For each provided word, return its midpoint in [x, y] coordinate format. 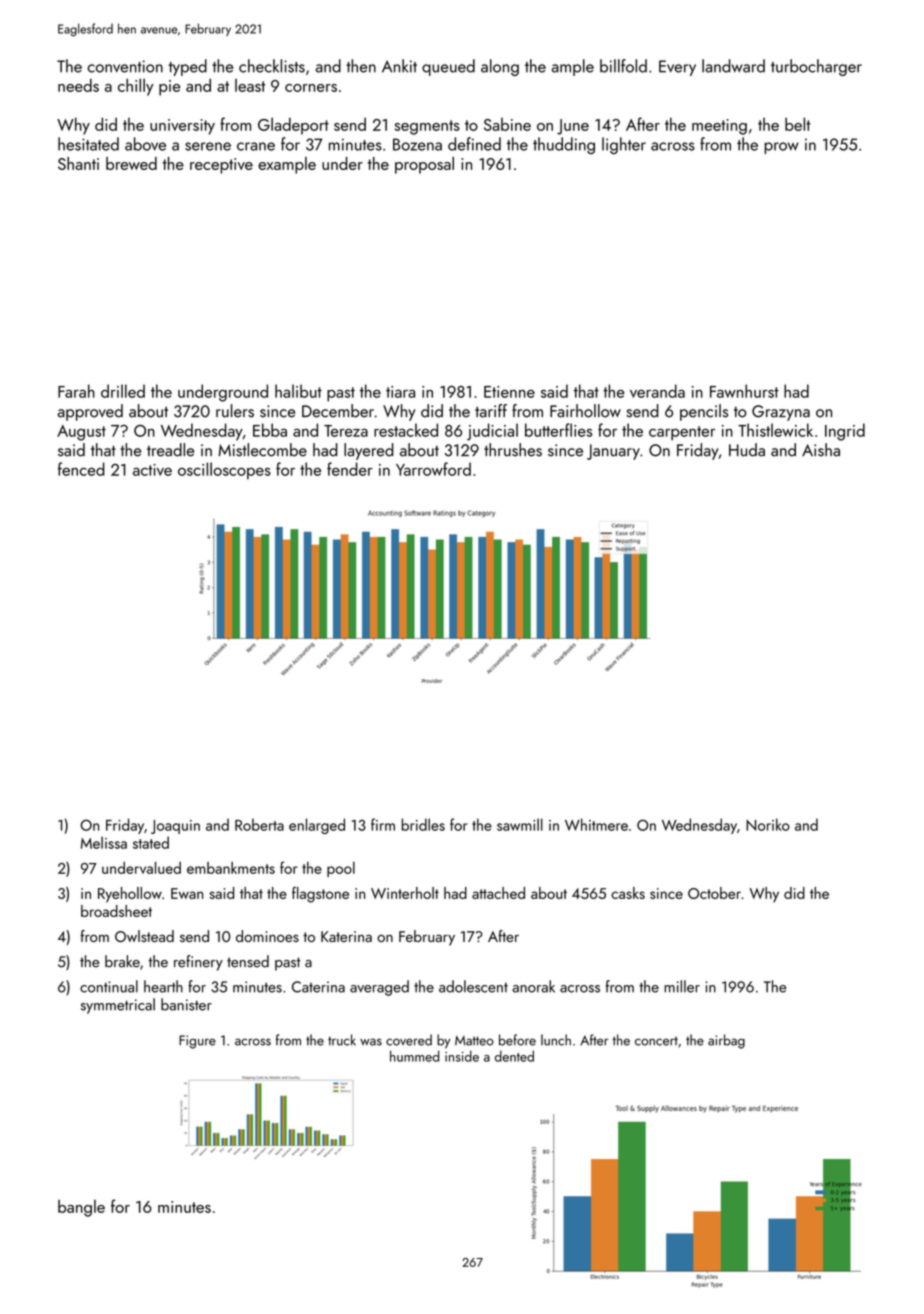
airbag [726, 1041]
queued [448, 67]
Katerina [346, 936]
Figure [197, 1042]
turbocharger [816, 67]
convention [125, 66]
